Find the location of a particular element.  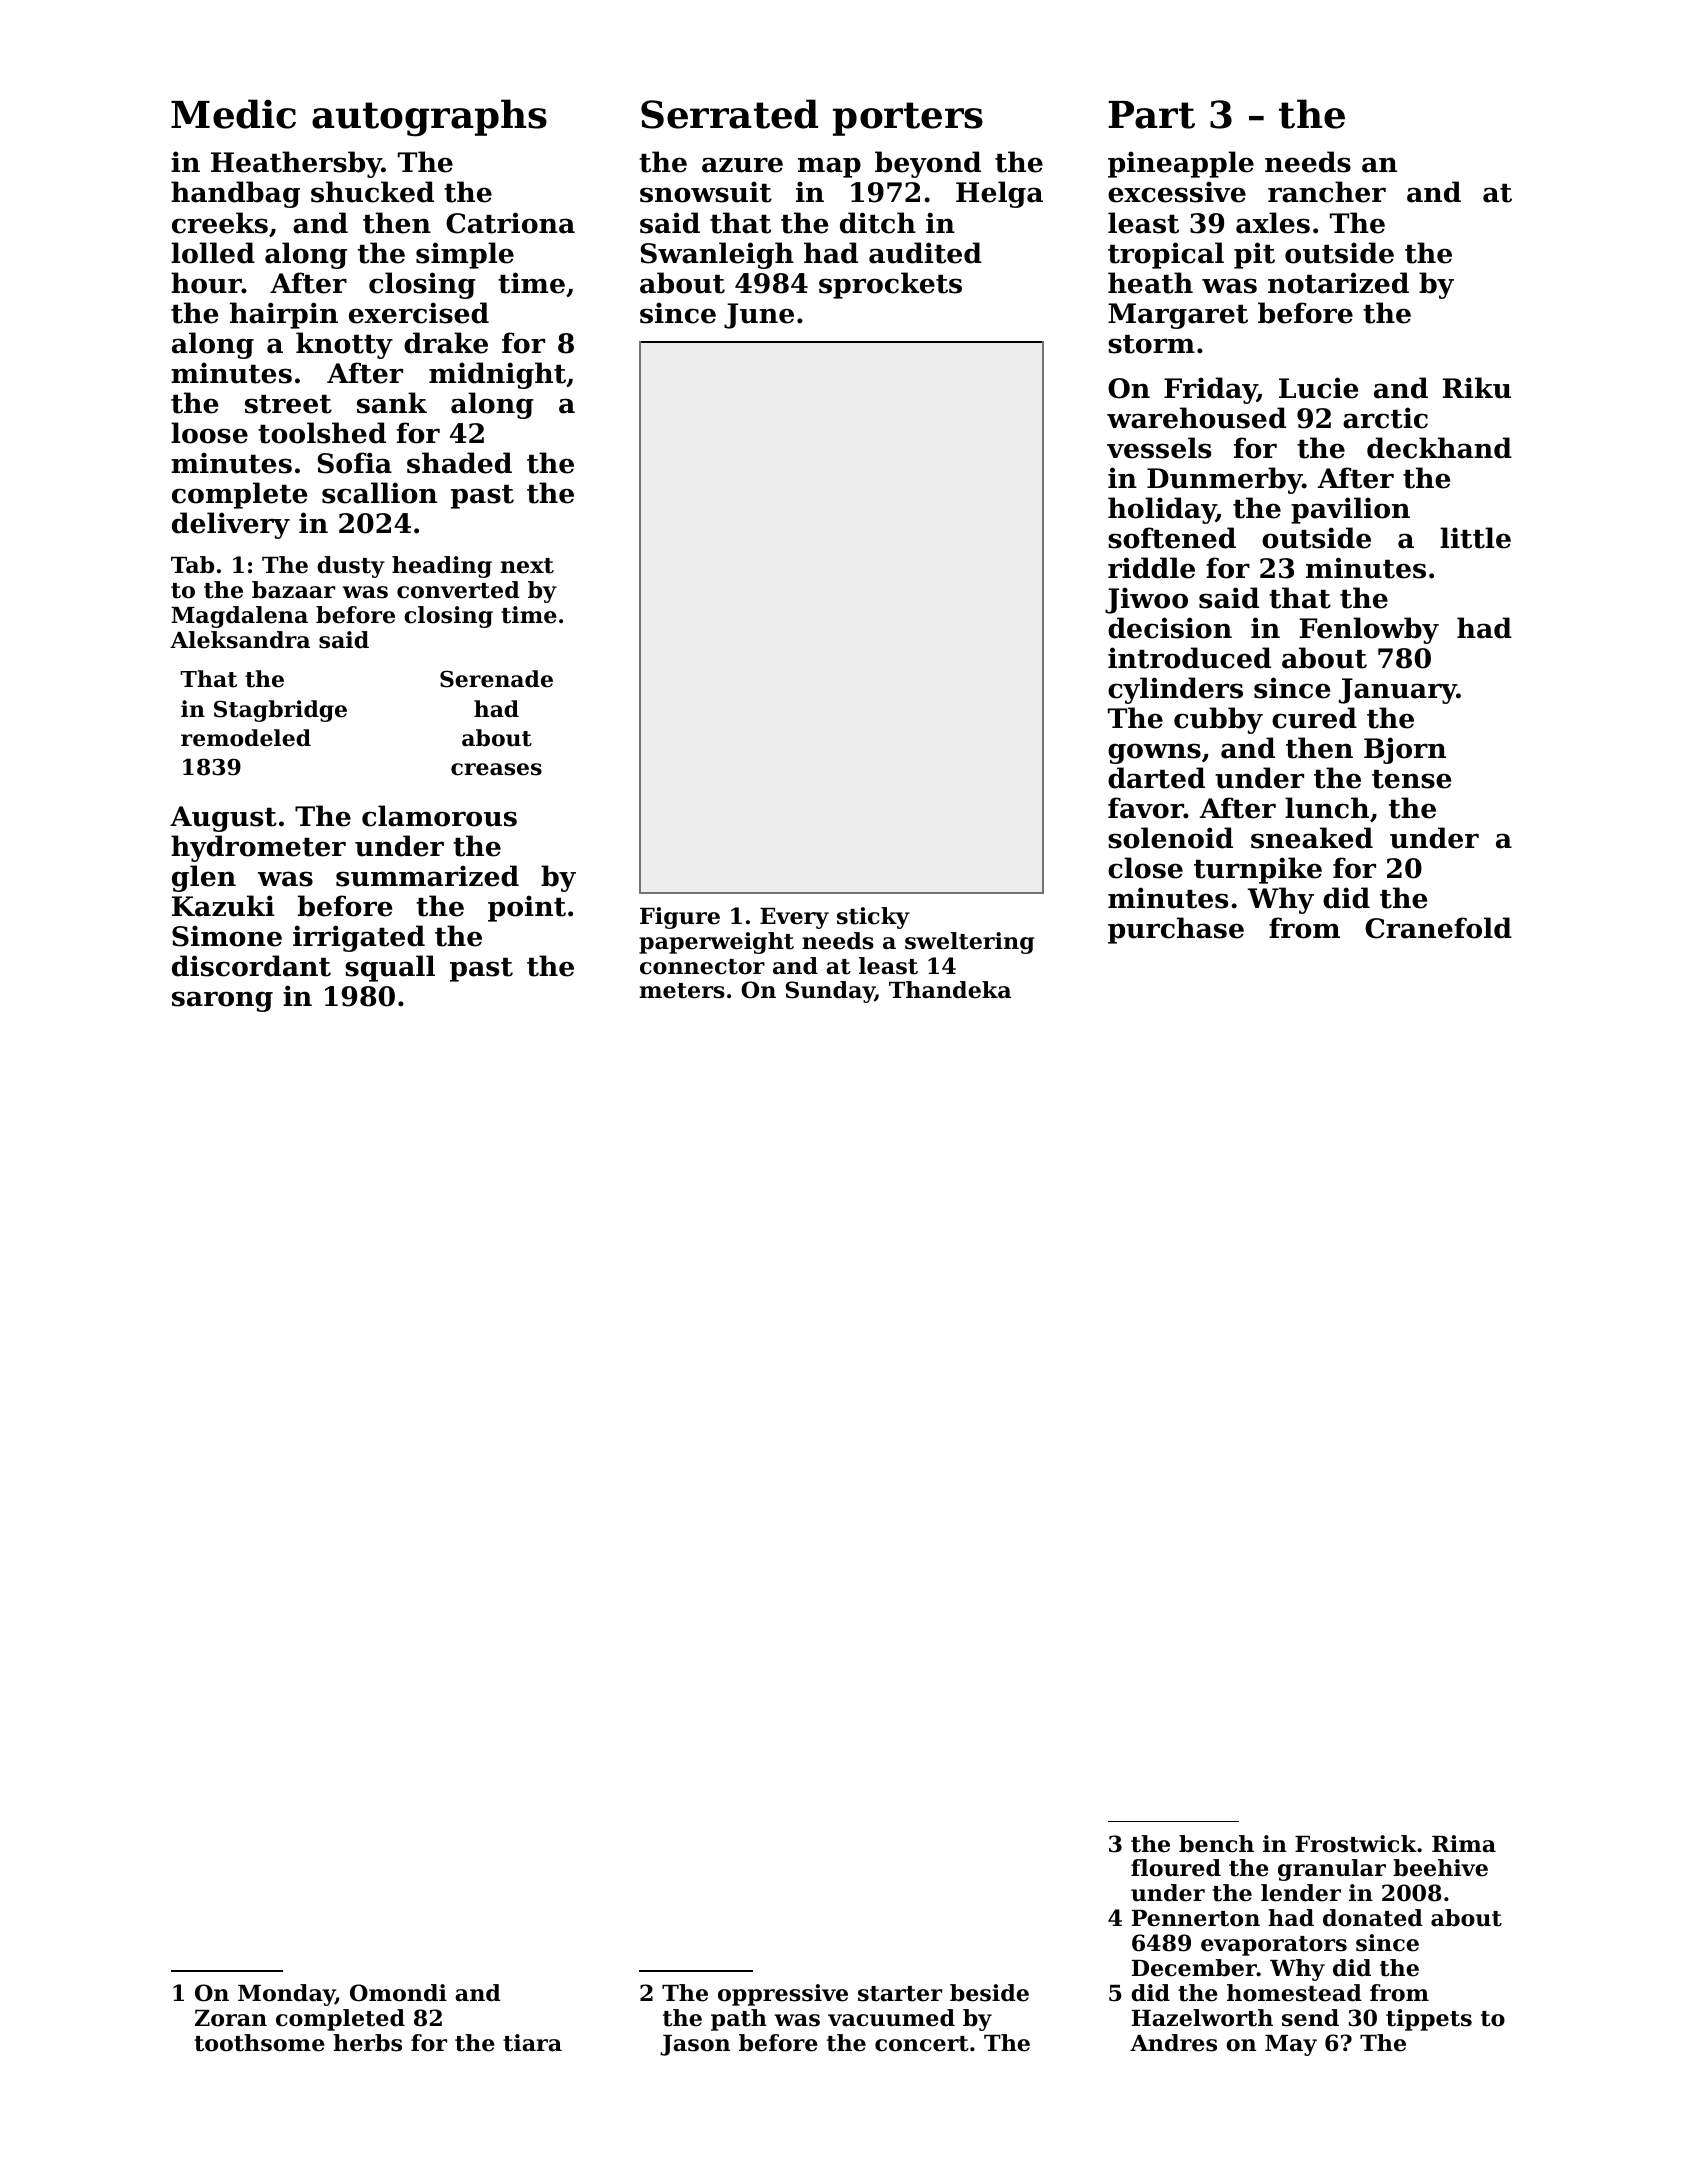

purchase is located at coordinates (1176, 930).
